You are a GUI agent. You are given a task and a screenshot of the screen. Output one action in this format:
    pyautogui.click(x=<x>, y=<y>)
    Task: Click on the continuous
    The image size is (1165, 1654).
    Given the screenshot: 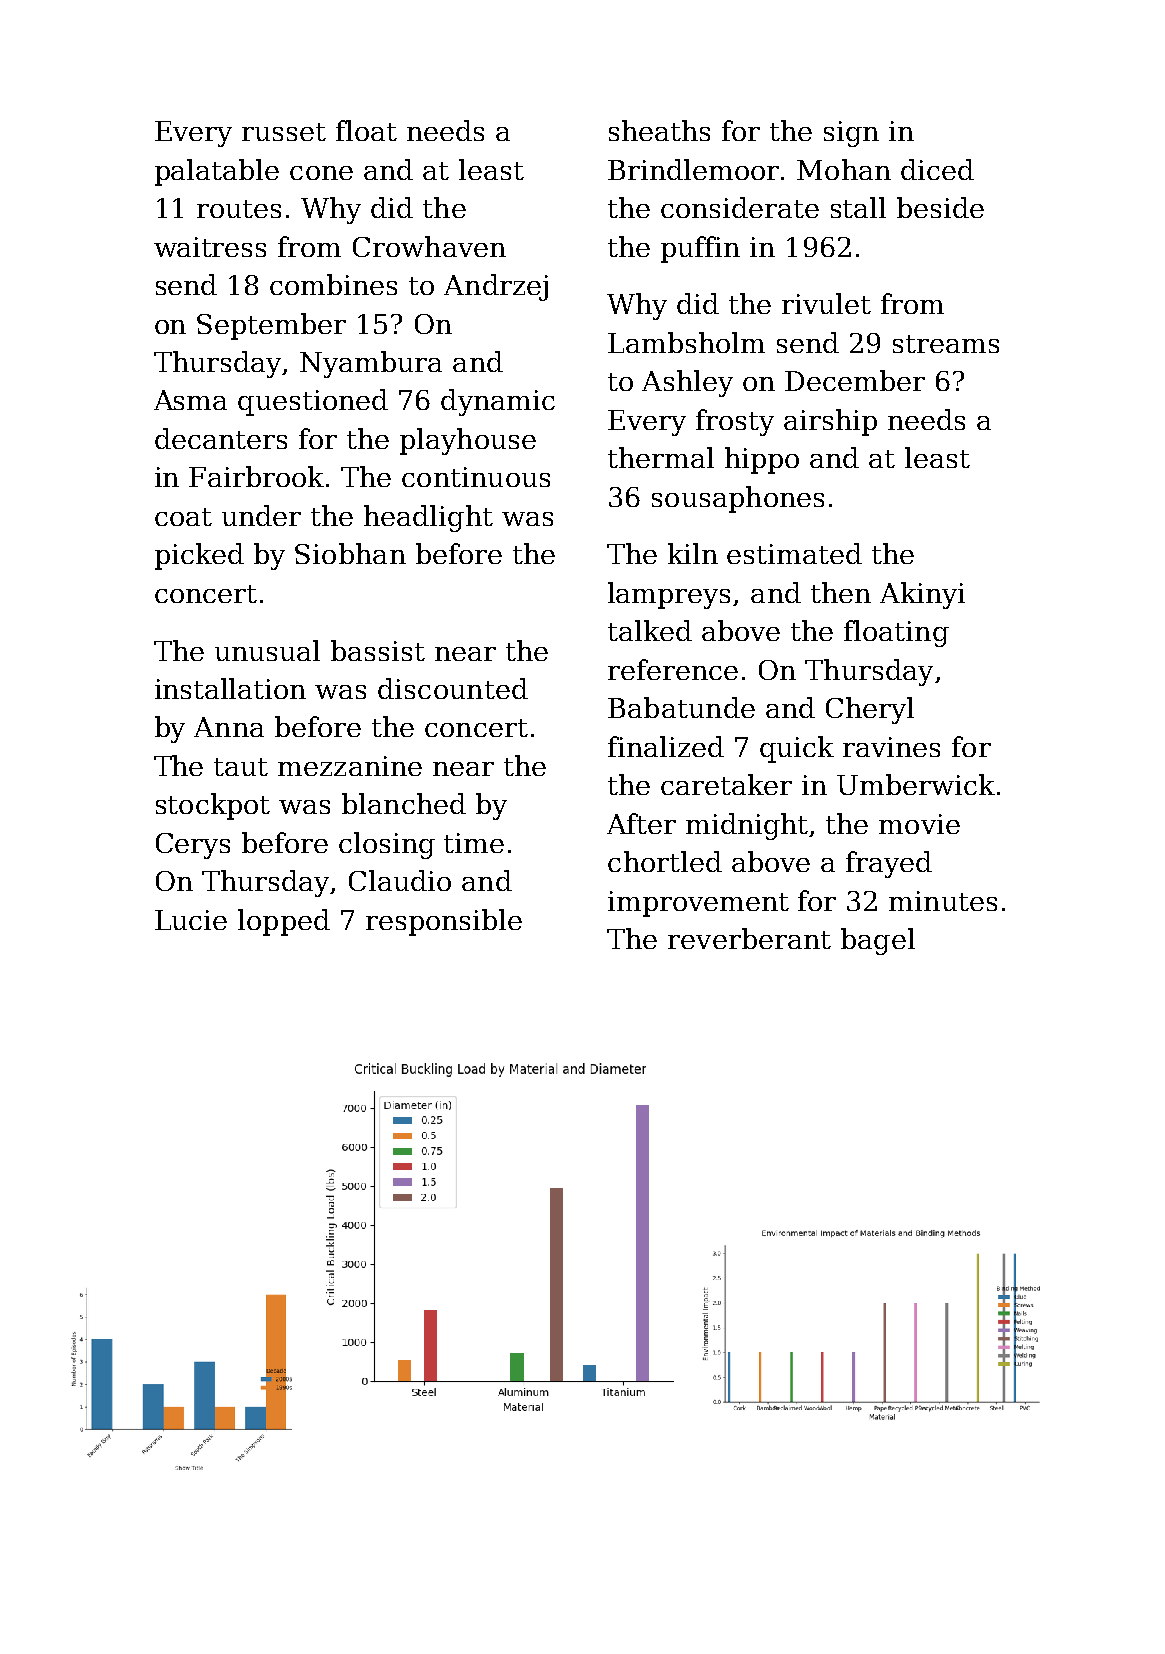 What is the action you would take?
    pyautogui.click(x=476, y=477)
